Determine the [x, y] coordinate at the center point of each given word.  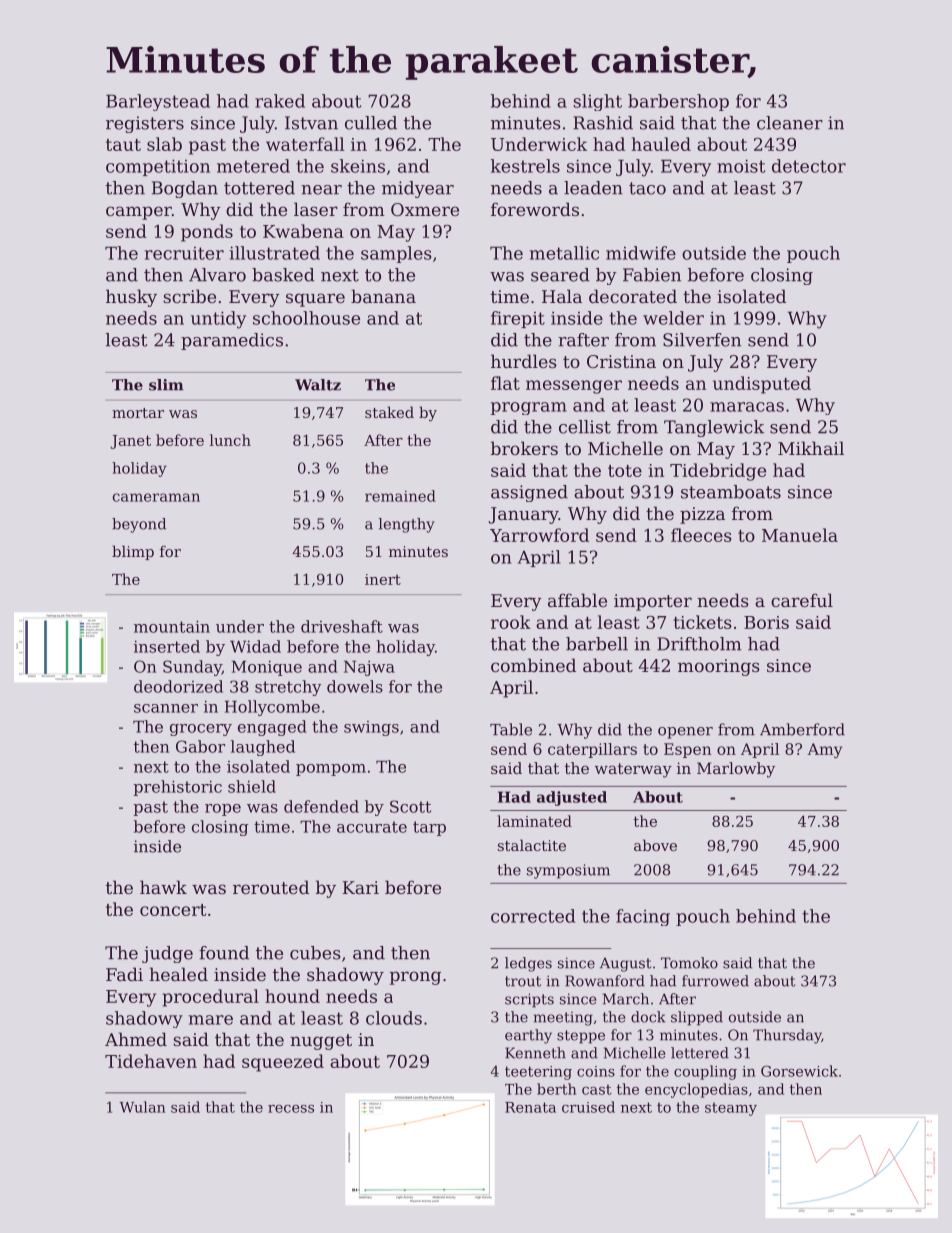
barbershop [678, 102]
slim [166, 385]
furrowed [715, 981]
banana [383, 296]
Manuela [800, 535]
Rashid [603, 123]
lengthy [407, 525]
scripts [529, 1000]
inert [383, 579]
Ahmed [136, 1039]
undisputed [762, 385]
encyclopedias [696, 1090]
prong [415, 978]
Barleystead [158, 102]
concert [173, 910]
